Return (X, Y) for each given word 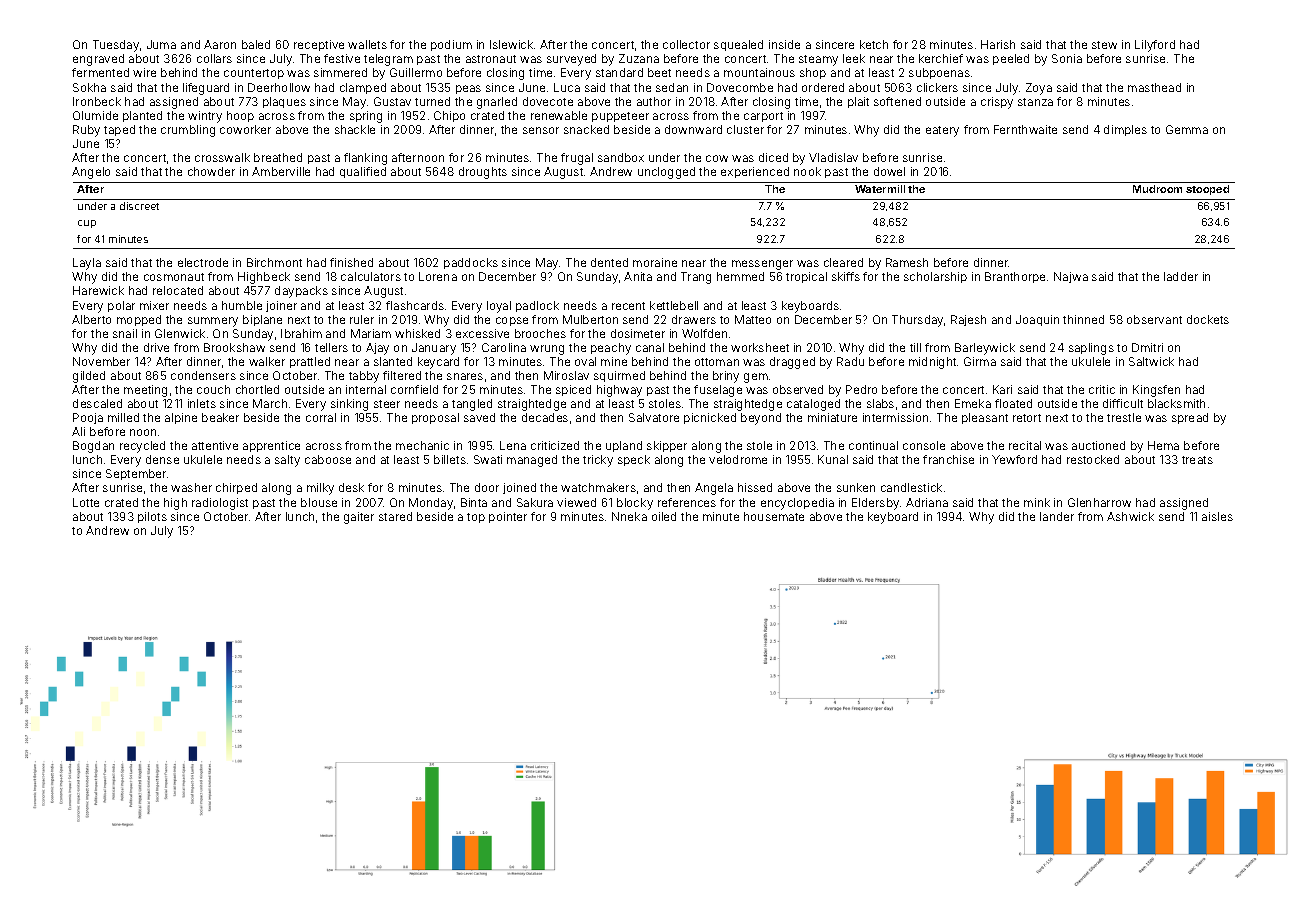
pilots (152, 517)
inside (784, 44)
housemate (774, 516)
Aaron (220, 44)
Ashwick (1130, 516)
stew (1104, 45)
